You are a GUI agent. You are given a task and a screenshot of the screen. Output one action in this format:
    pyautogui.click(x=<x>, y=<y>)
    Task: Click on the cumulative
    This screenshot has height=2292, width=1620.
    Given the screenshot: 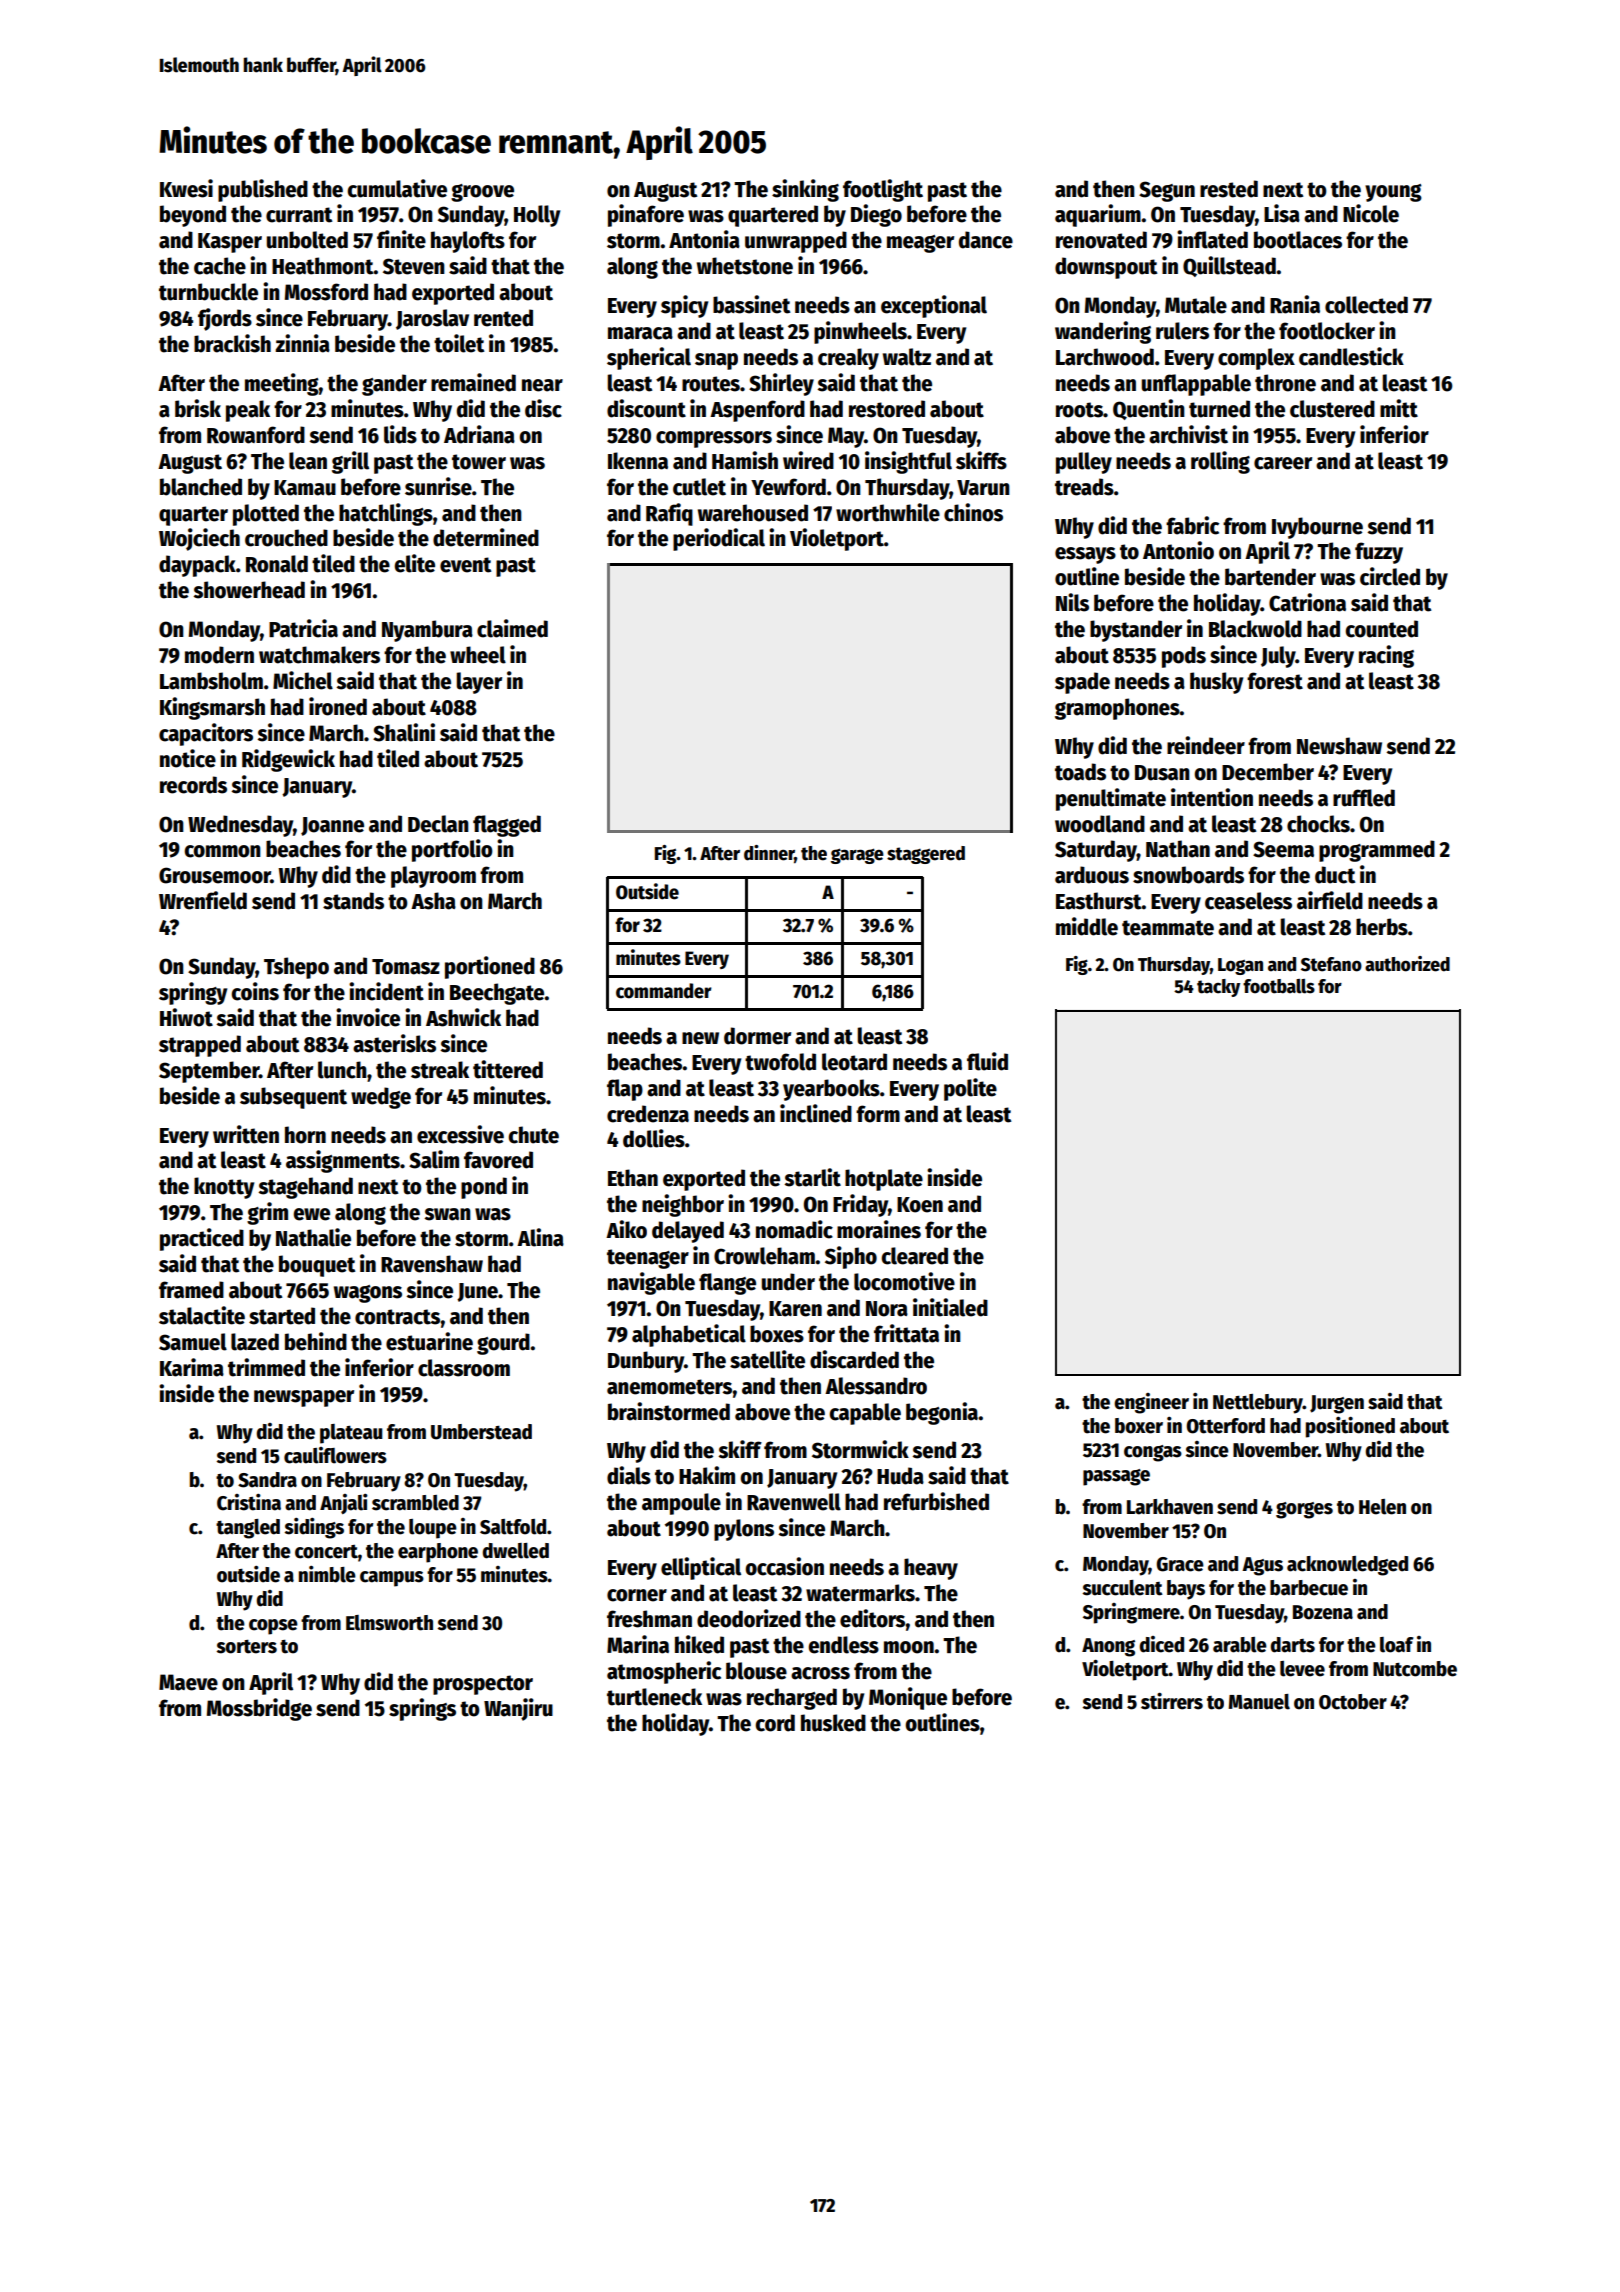 What is the action you would take?
    pyautogui.click(x=397, y=188)
